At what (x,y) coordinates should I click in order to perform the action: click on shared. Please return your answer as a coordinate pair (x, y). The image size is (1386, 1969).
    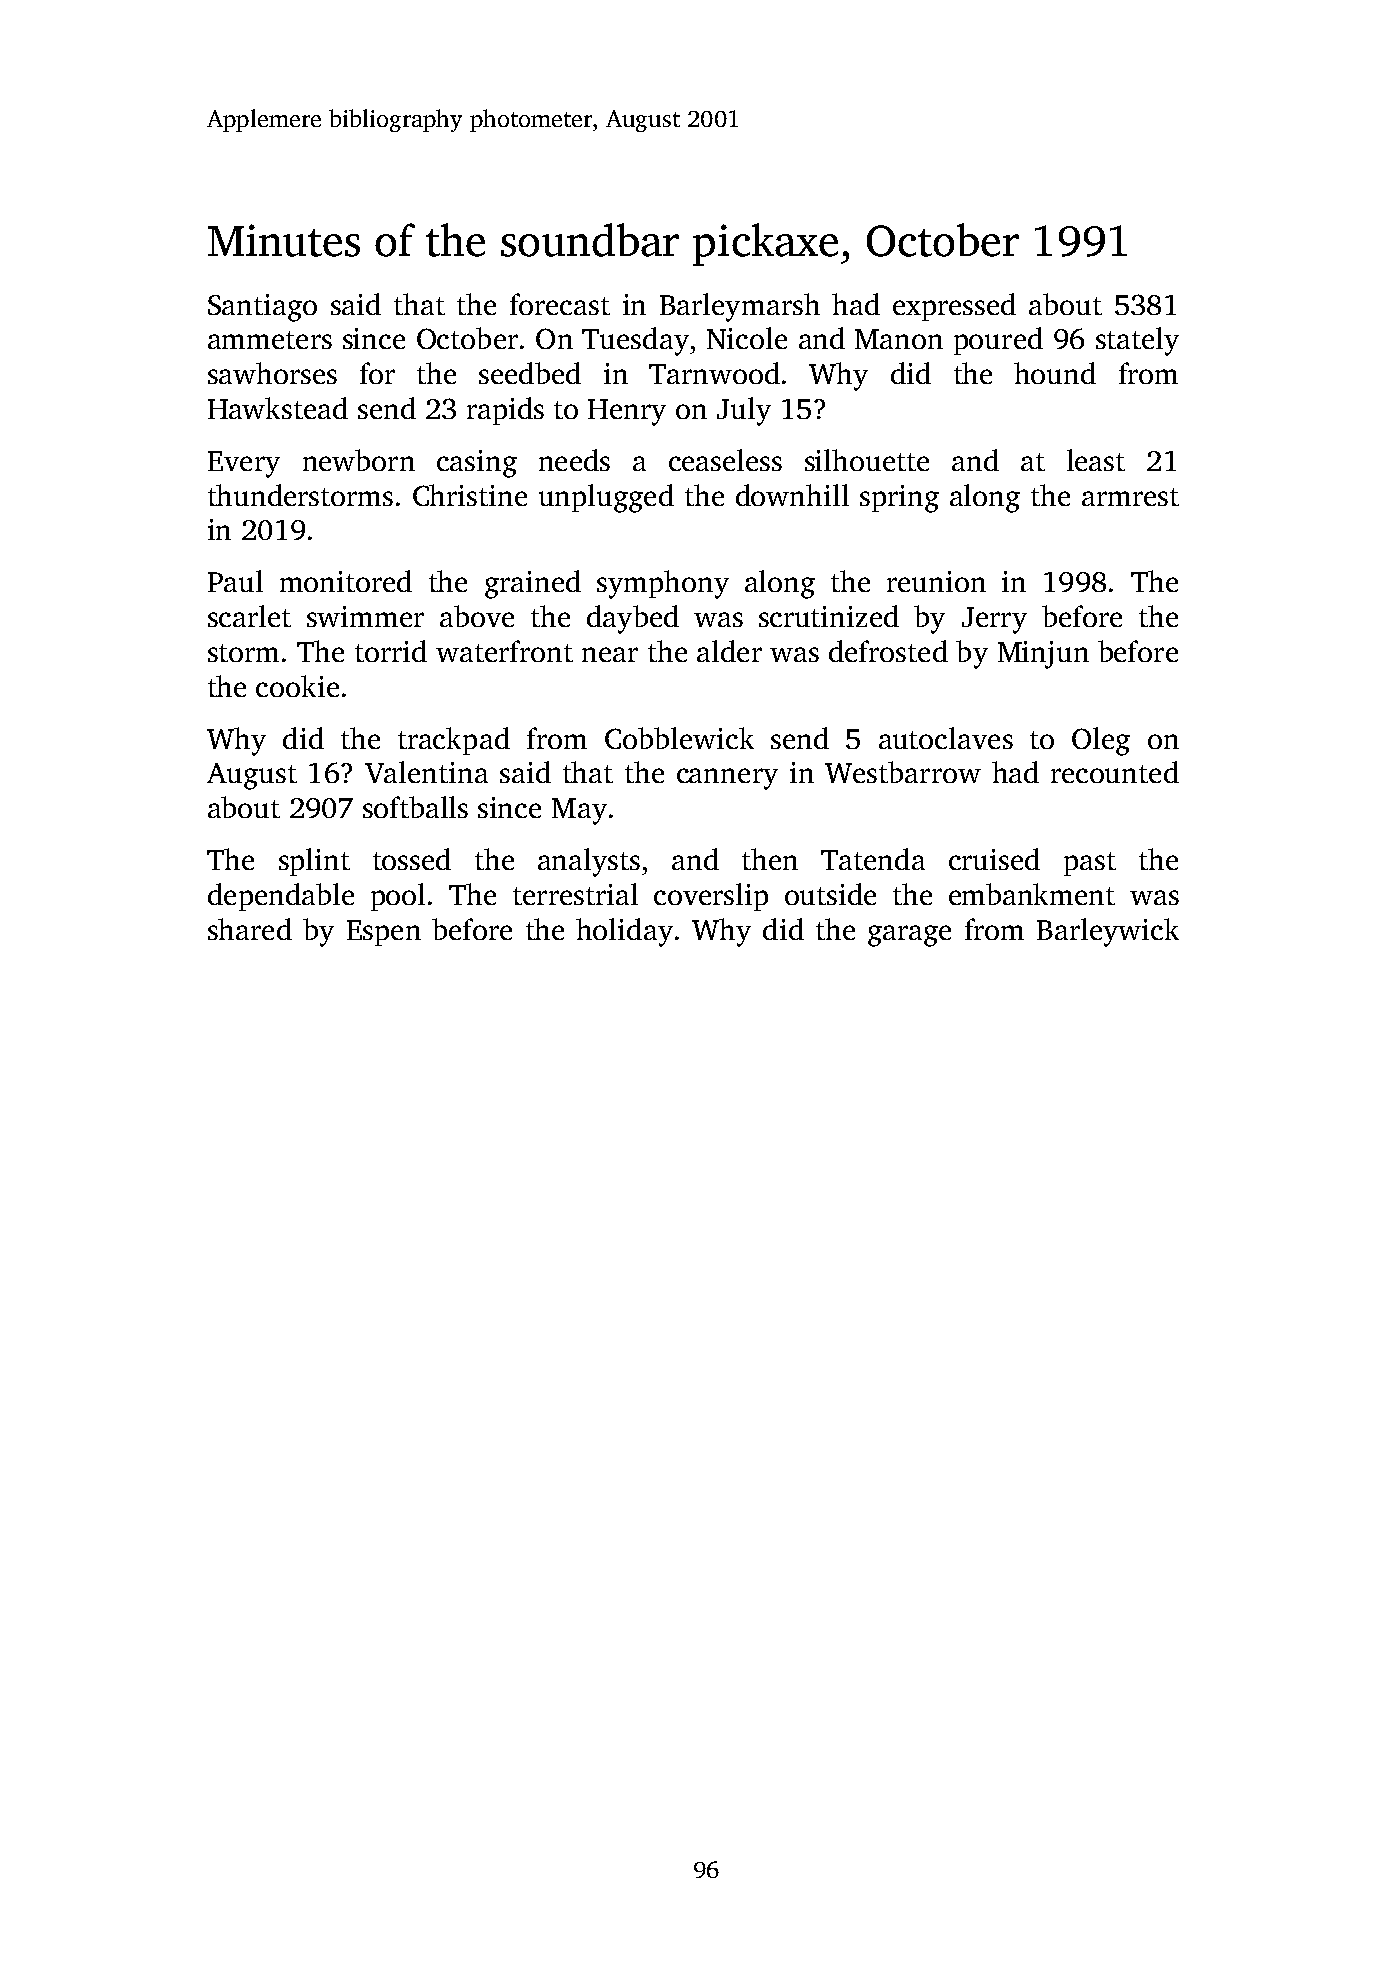
    Looking at the image, I should click on (250, 929).
